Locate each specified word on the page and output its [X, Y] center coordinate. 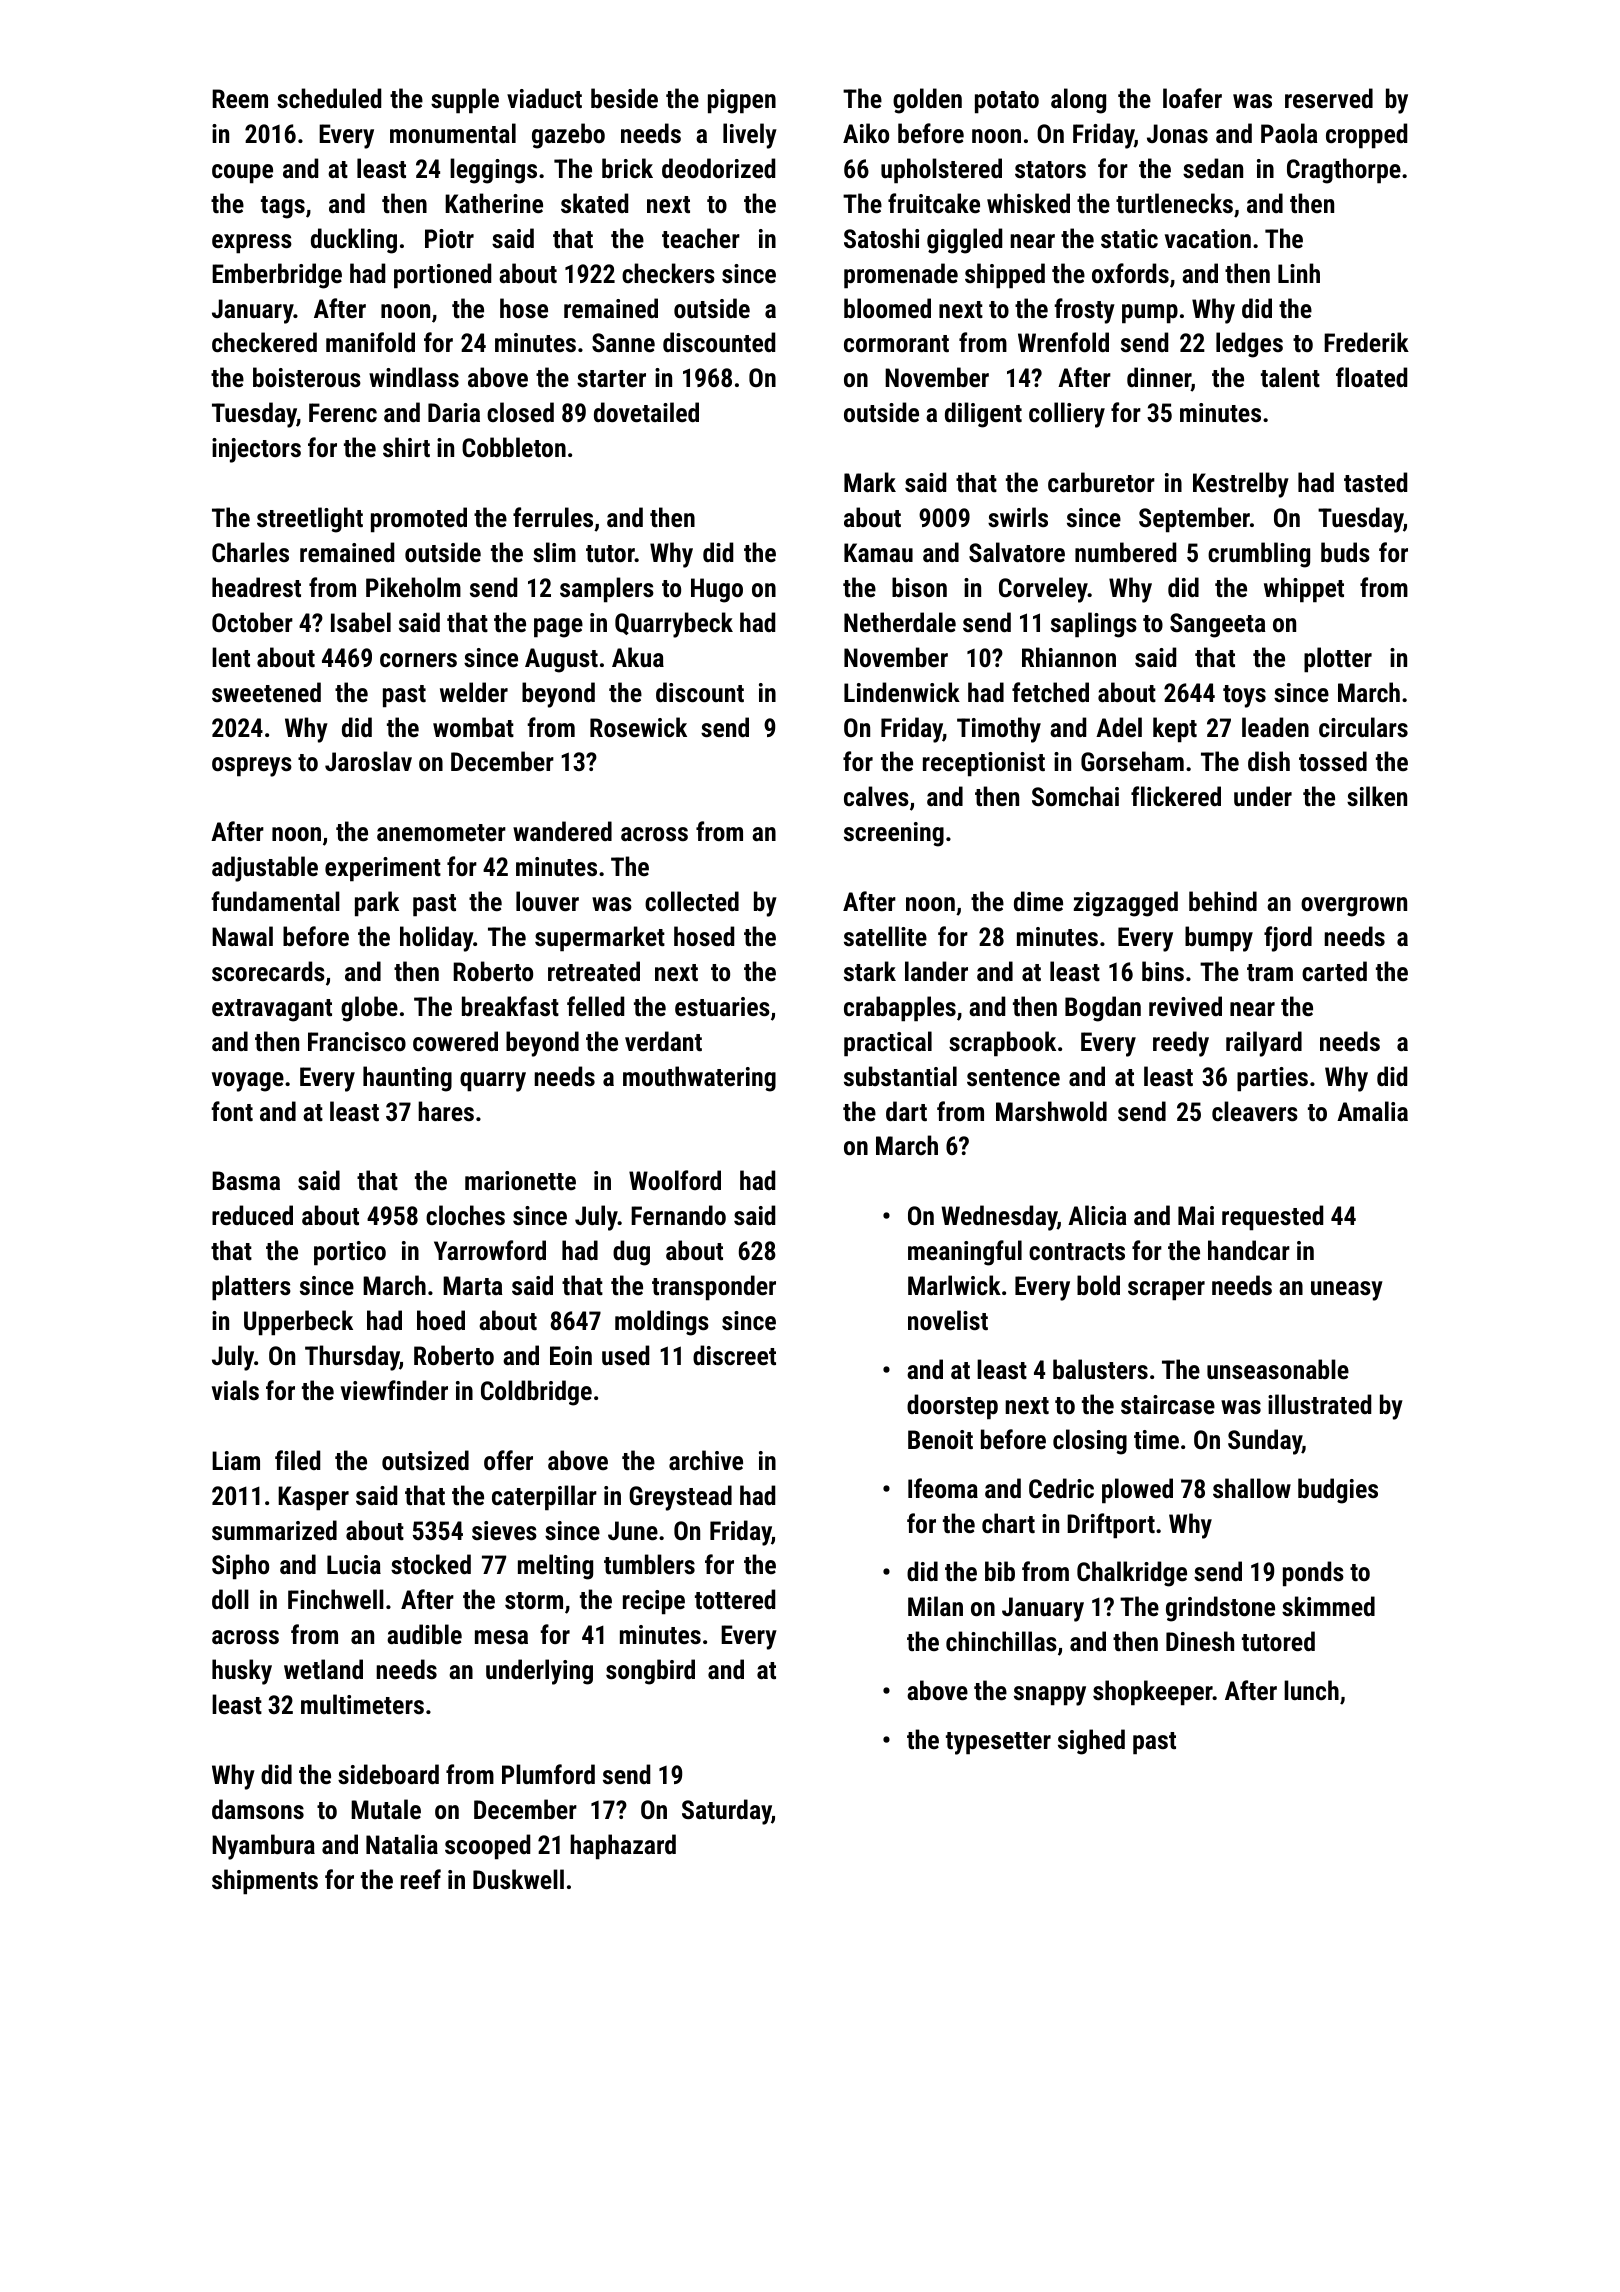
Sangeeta [1218, 625]
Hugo [717, 590]
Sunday [1265, 1442]
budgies [1338, 1491]
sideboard [388, 1774]
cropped [1366, 136]
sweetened [266, 692]
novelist [948, 1320]
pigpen [742, 101]
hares [446, 1111]
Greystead [680, 1498]
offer [508, 1460]
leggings [493, 171]
